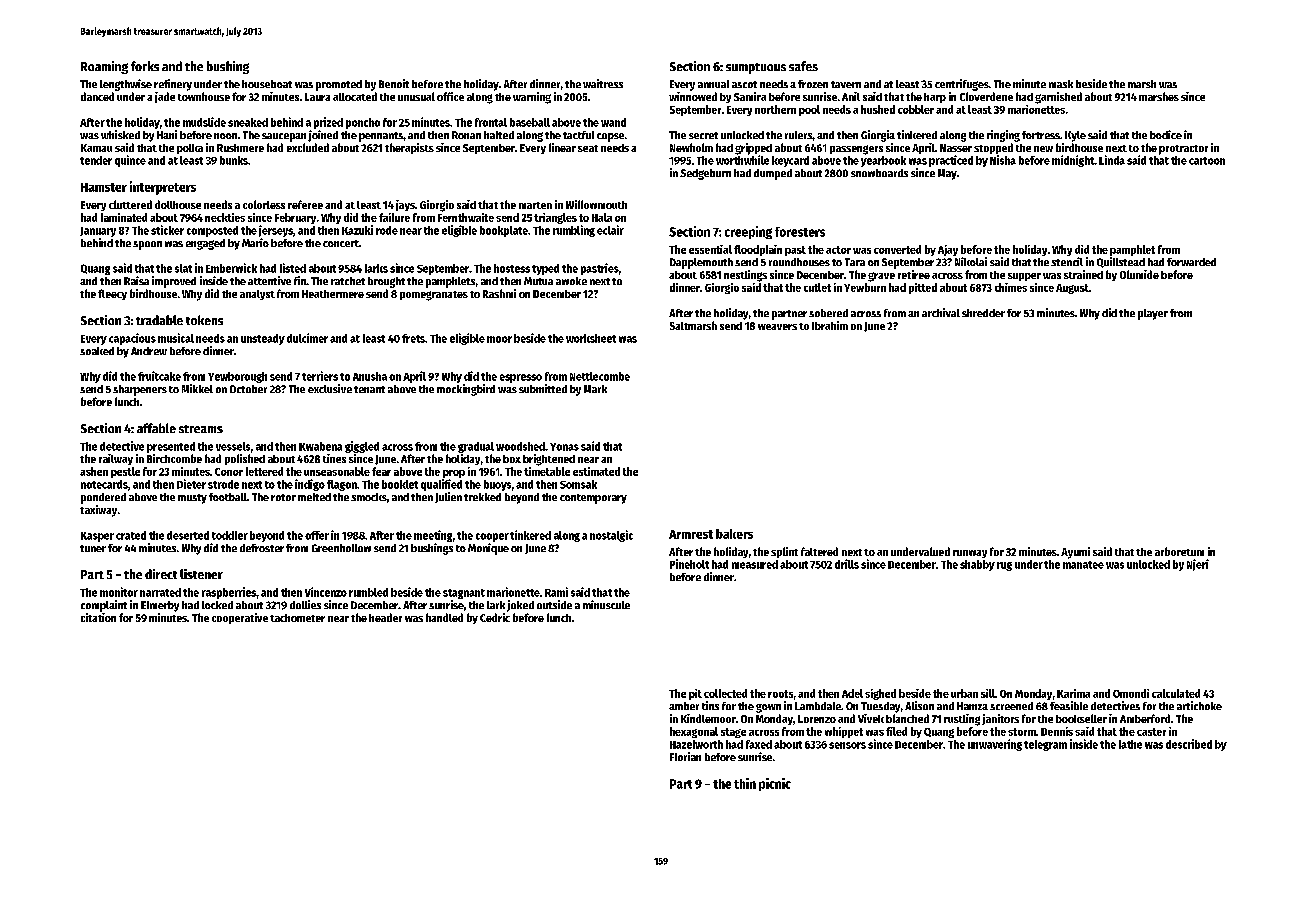 The width and height of the screenshot is (1308, 924). What do you see at coordinates (103, 498) in the screenshot?
I see `pondered` at bounding box center [103, 498].
